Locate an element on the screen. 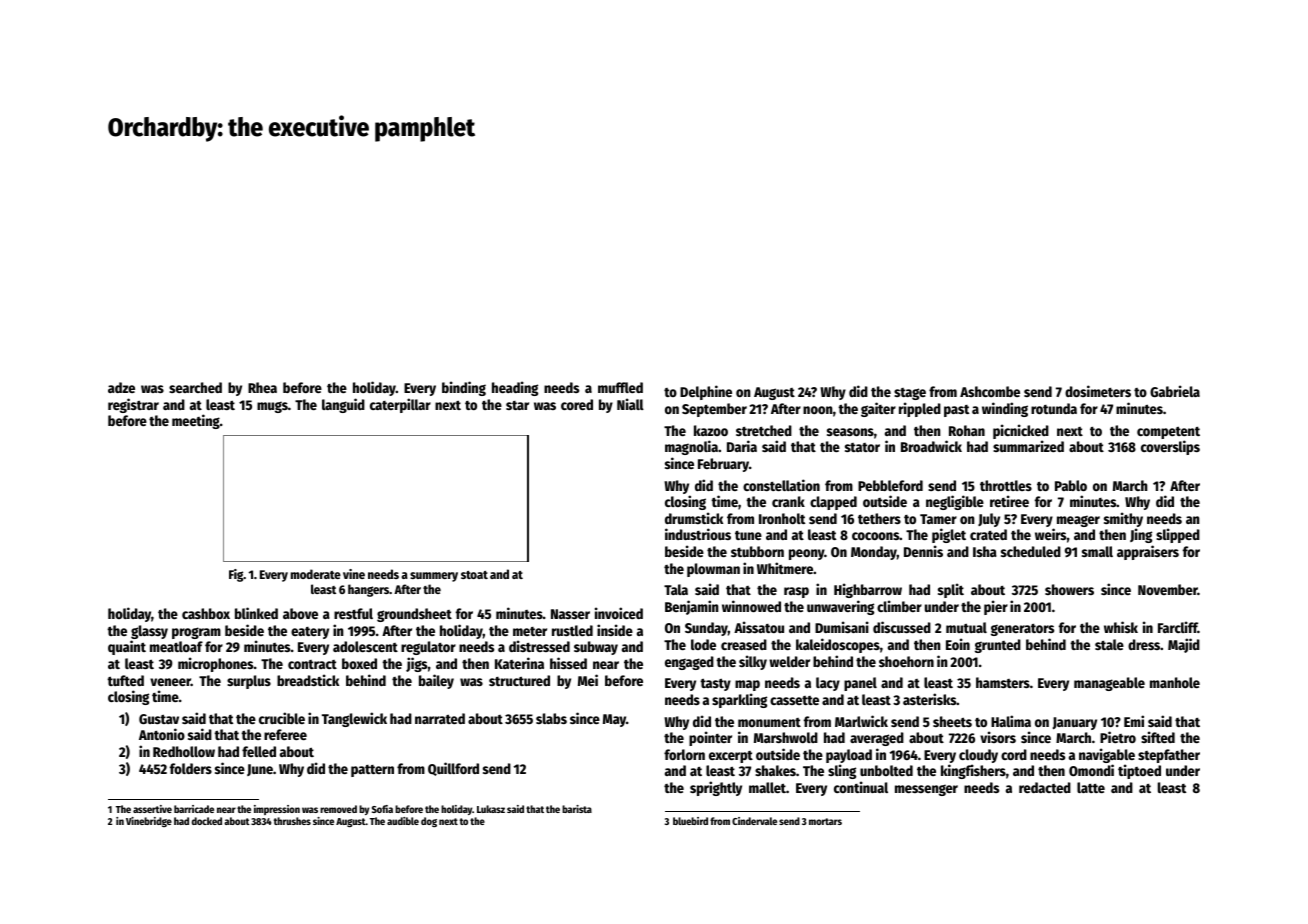 The height and width of the screenshot is (924, 1308). Delphine is located at coordinates (706, 392).
